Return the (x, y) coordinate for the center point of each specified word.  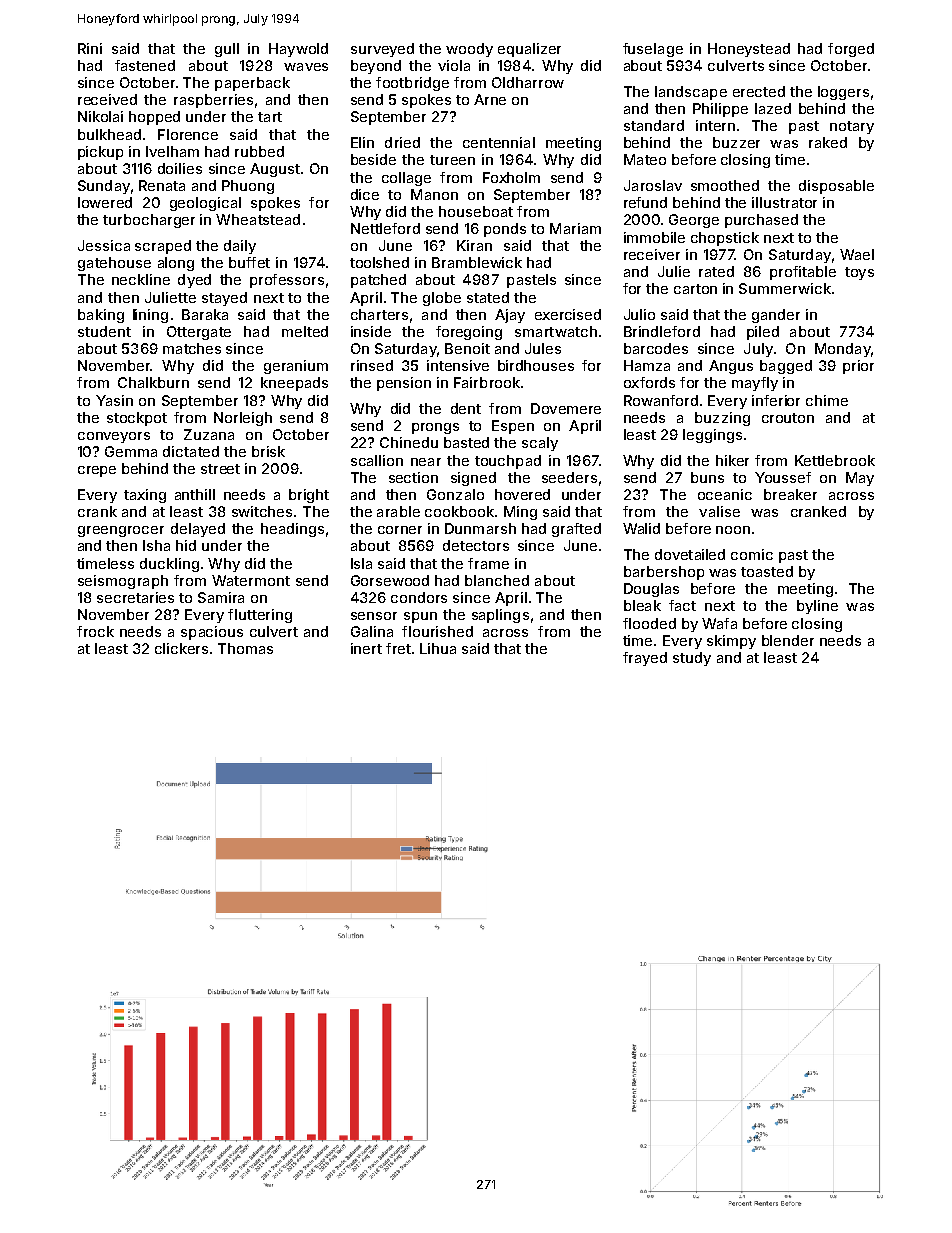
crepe (97, 471)
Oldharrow (528, 82)
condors (419, 597)
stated (488, 297)
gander (776, 316)
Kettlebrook (835, 460)
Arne (490, 99)
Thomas (245, 648)
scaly (540, 444)
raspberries (213, 101)
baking (101, 316)
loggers (843, 93)
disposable (836, 187)
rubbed (259, 151)
